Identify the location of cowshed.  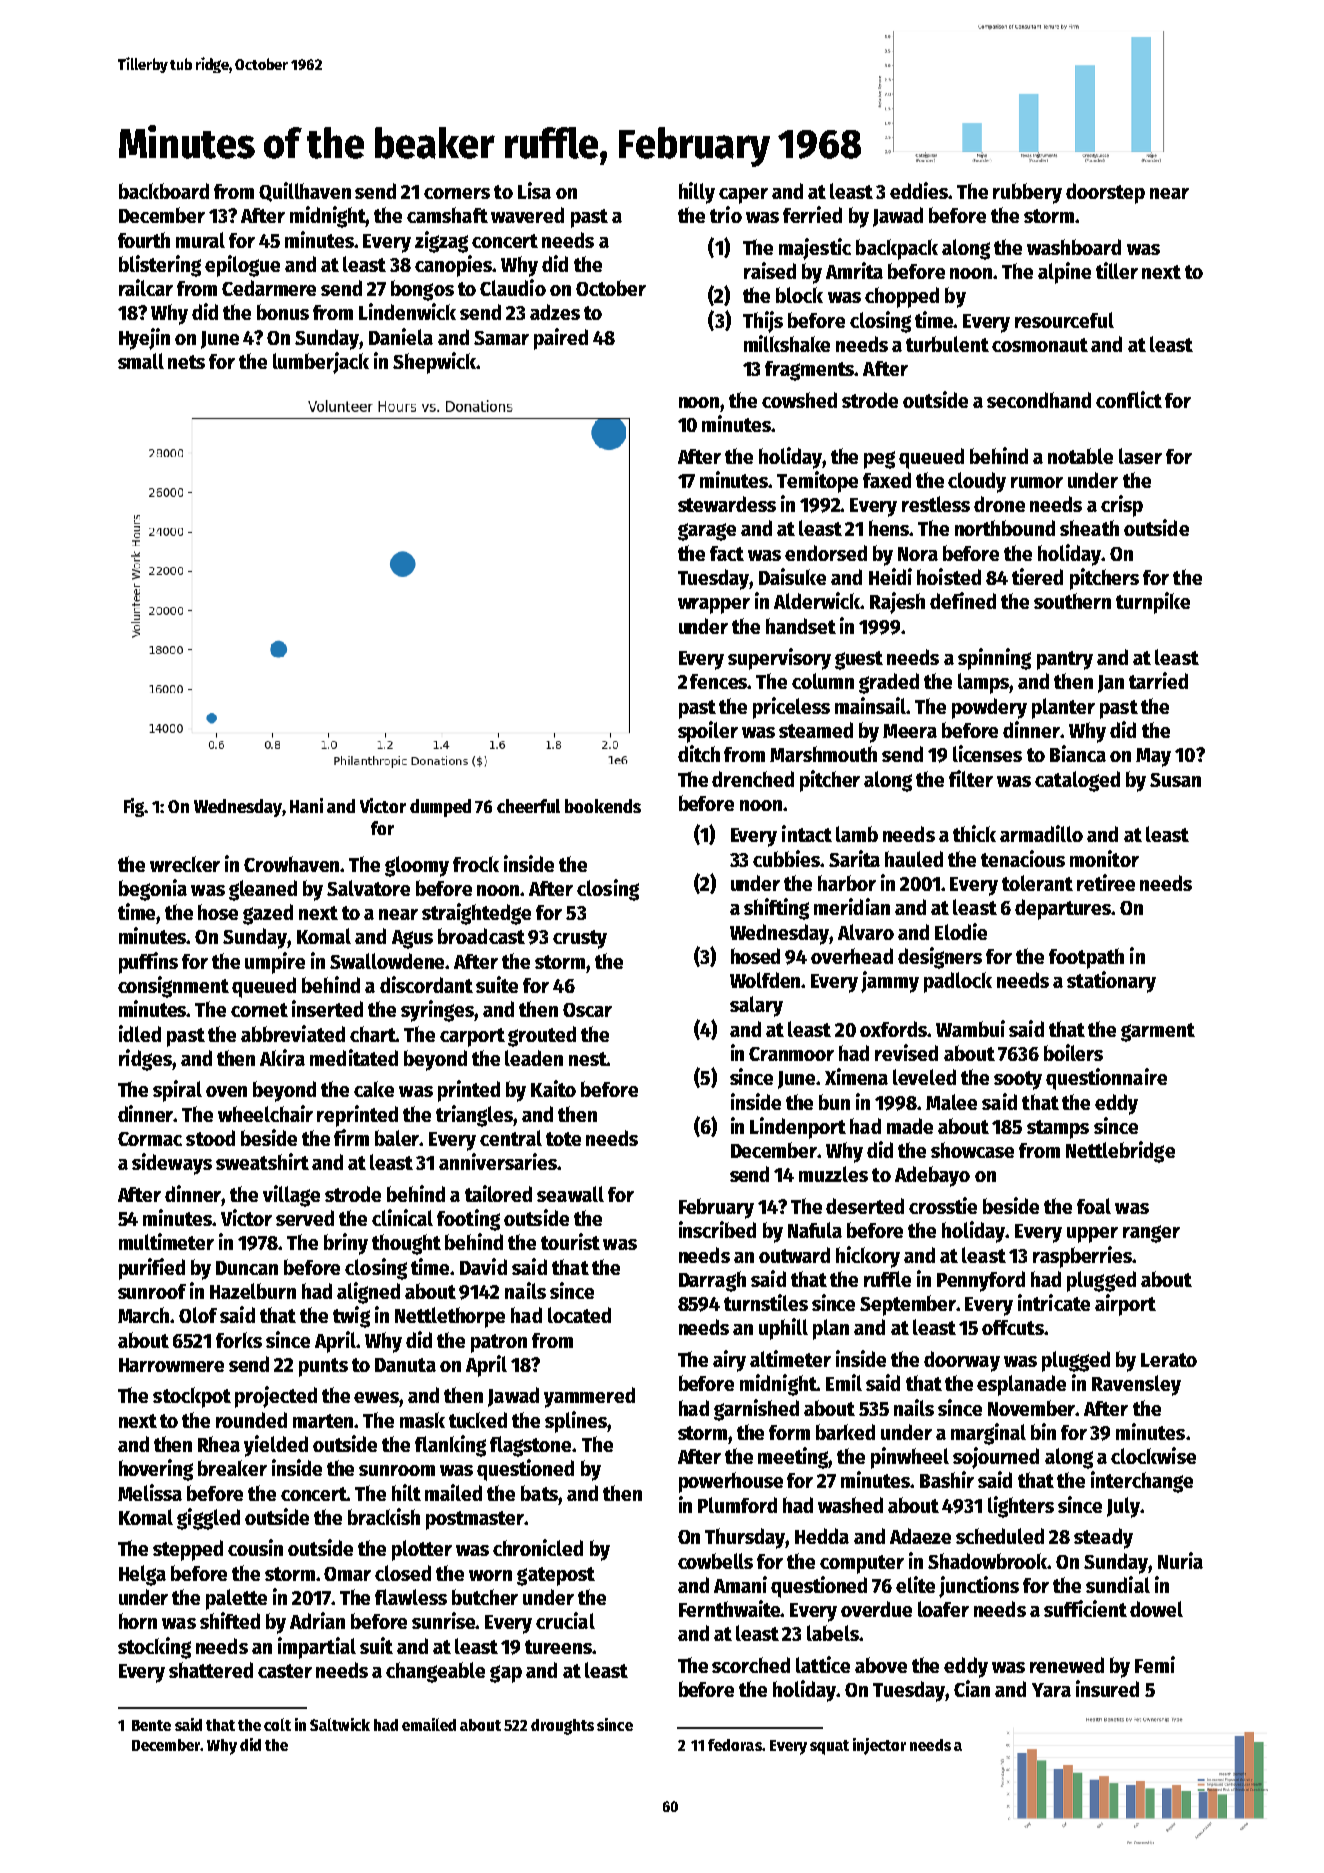
(799, 400).
